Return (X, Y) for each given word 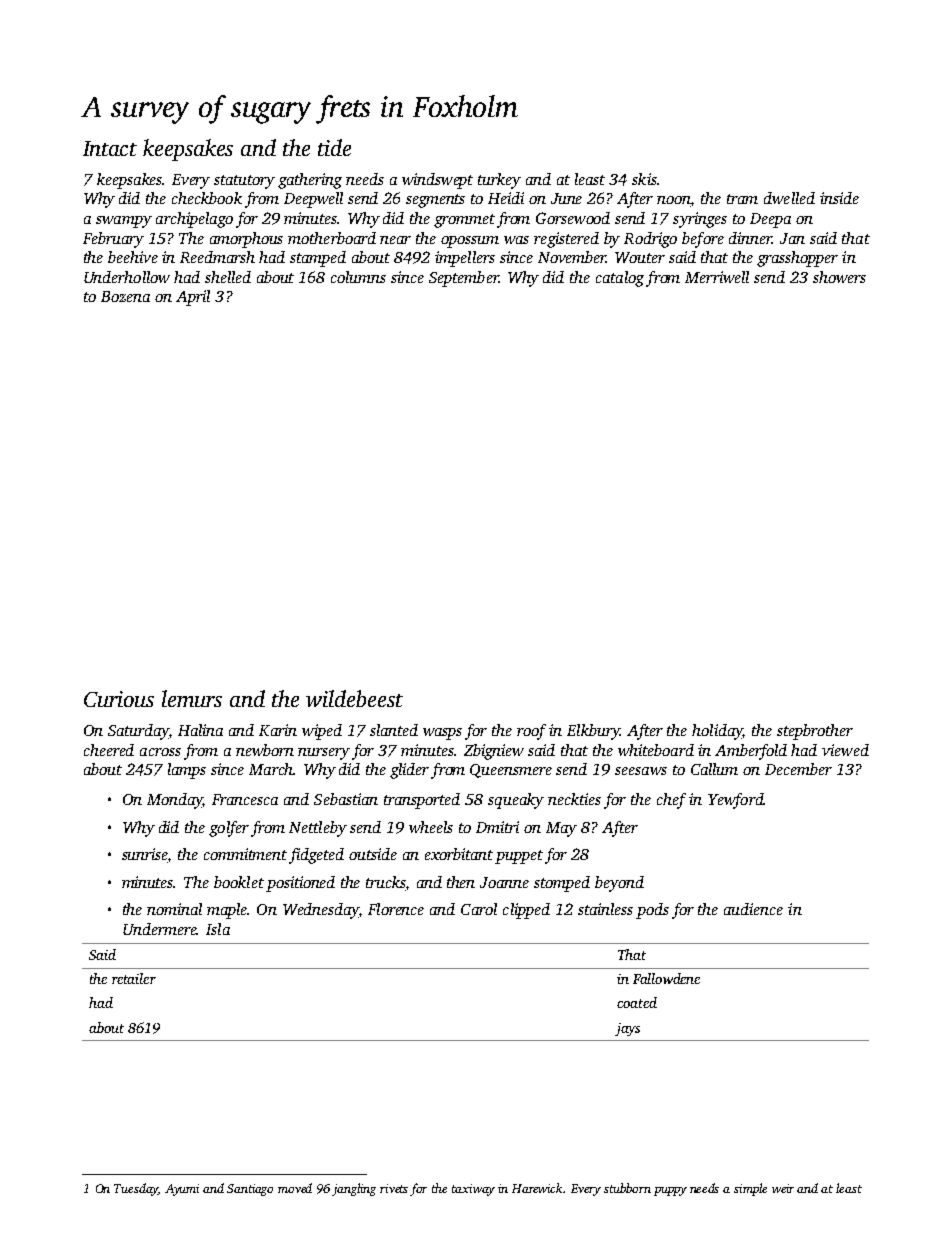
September (464, 279)
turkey (499, 181)
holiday (717, 732)
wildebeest (354, 698)
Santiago (250, 1190)
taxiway (473, 1190)
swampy (124, 222)
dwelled (789, 198)
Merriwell (717, 277)
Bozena (125, 296)
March (271, 769)
